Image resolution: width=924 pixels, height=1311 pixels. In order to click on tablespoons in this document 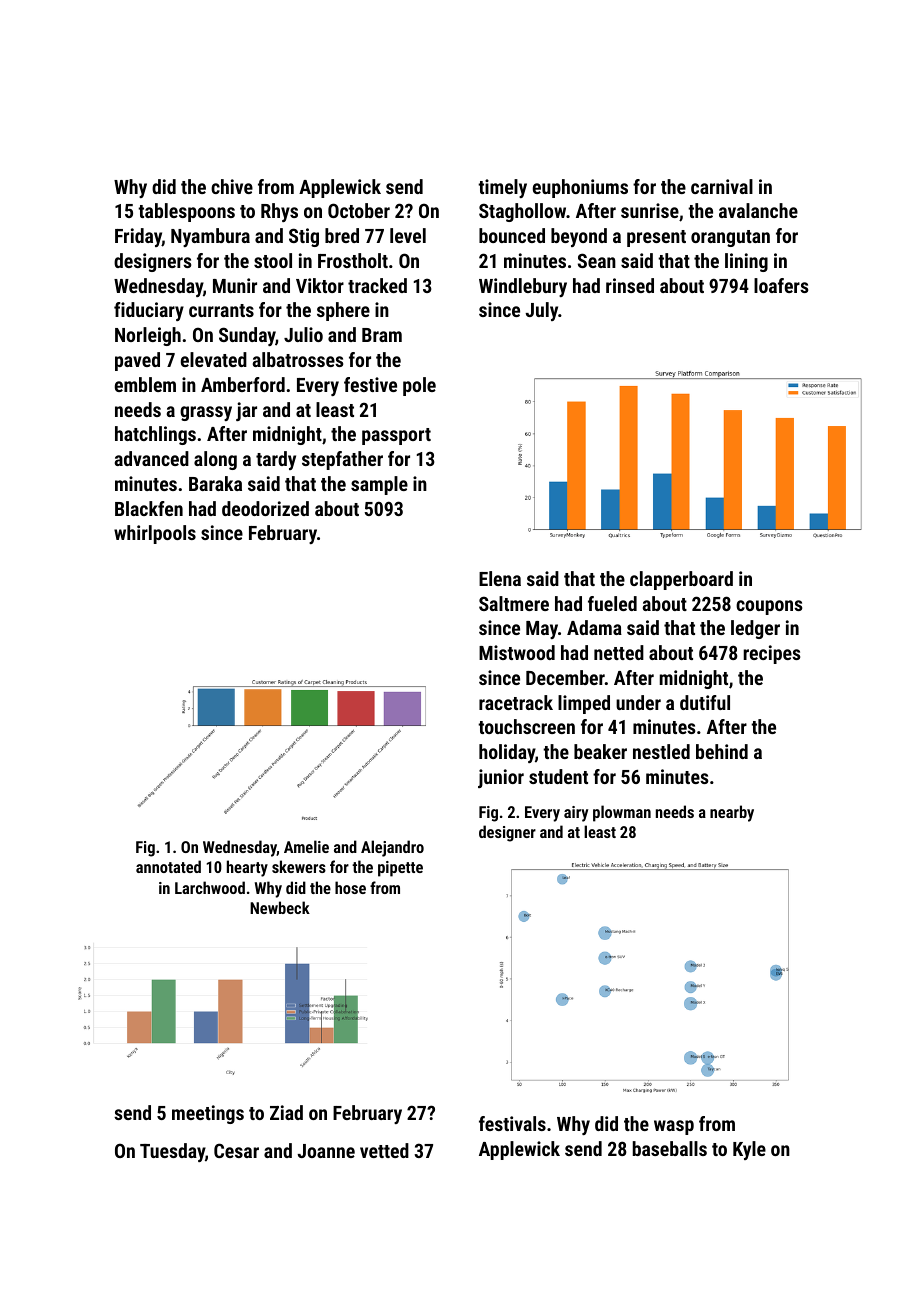, I will do `click(186, 212)`.
